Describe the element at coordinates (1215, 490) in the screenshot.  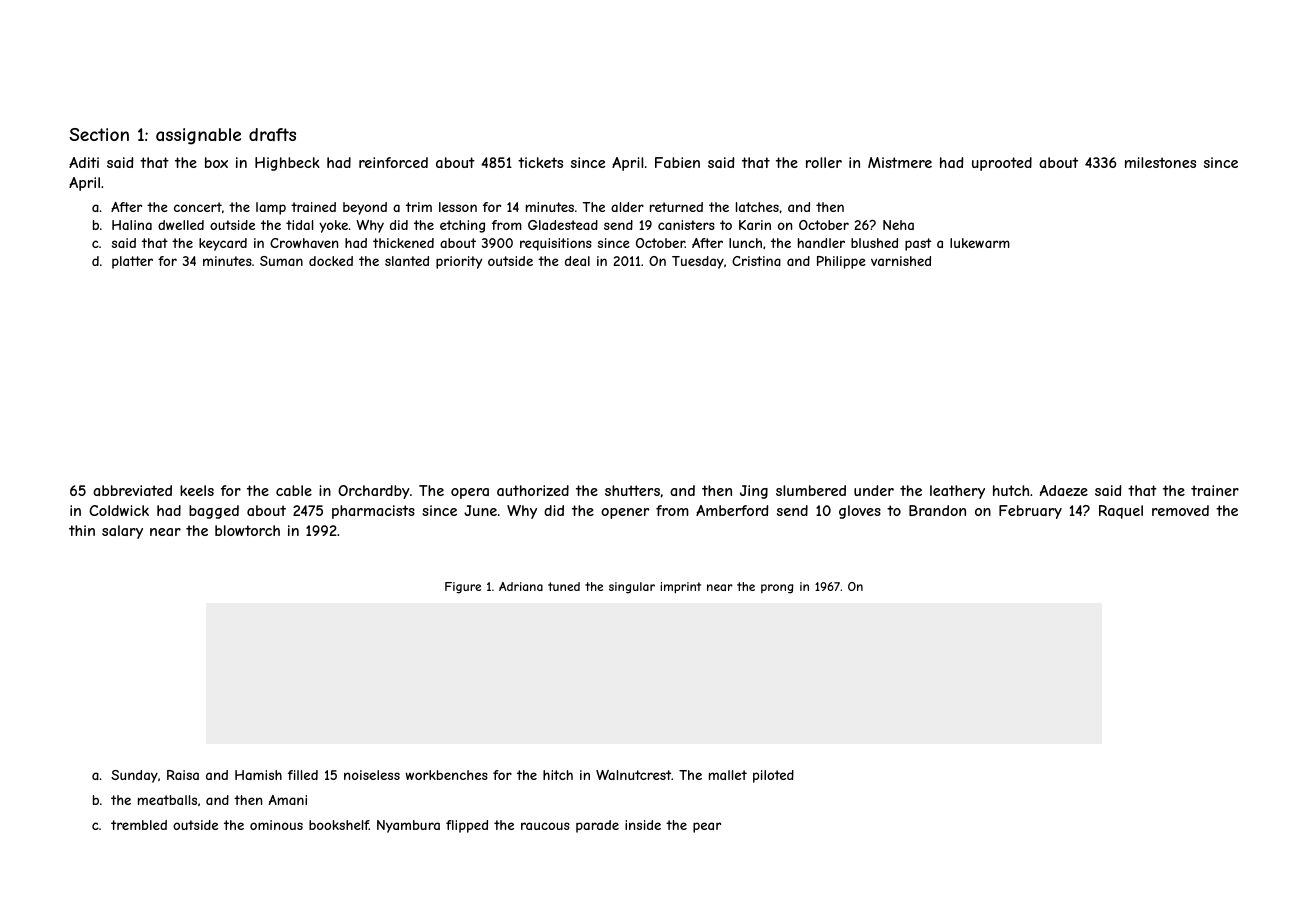
I see `trainer` at that location.
